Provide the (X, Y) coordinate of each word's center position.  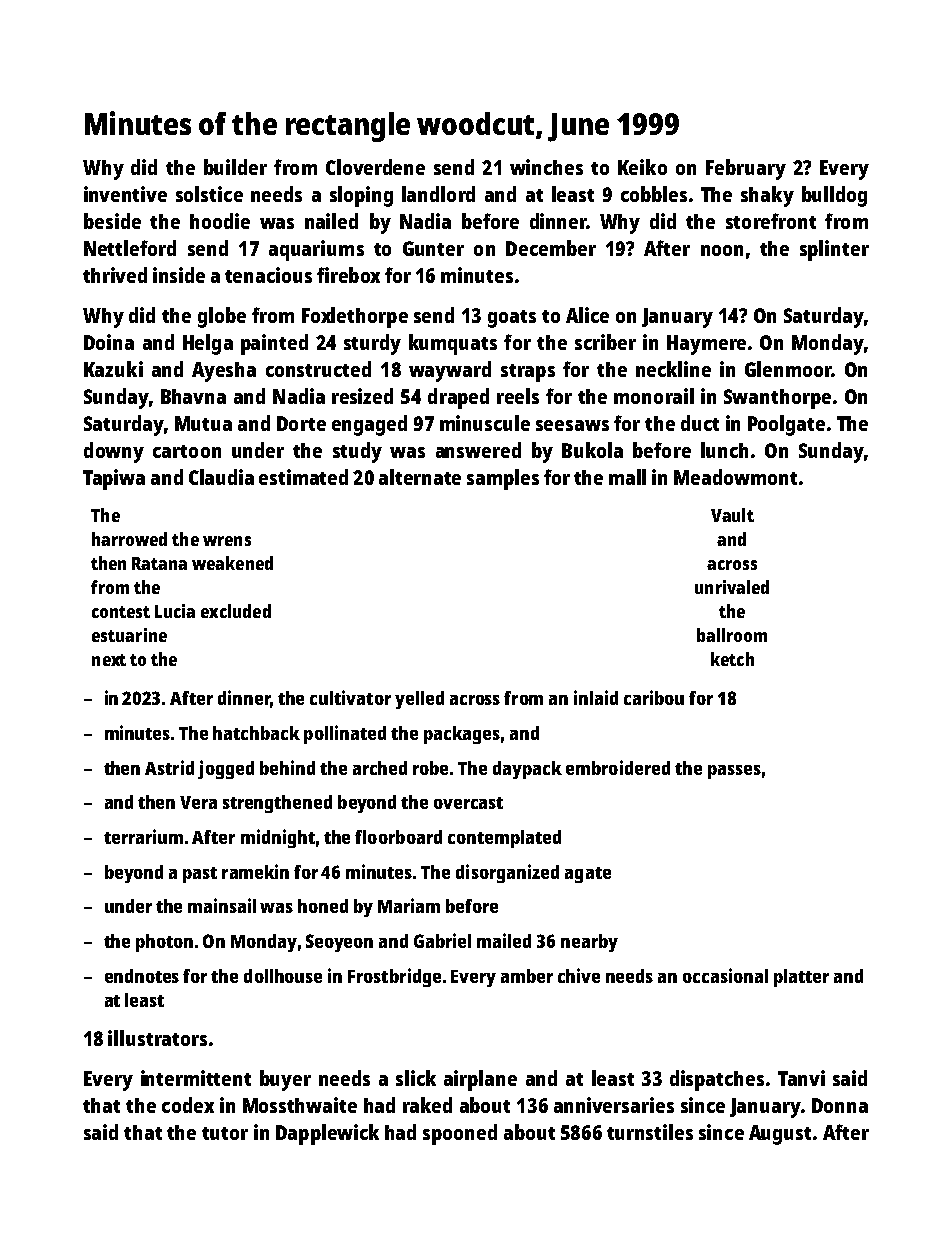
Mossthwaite (300, 1105)
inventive (125, 194)
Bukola (592, 450)
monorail (654, 396)
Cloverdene (375, 167)
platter (801, 978)
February (746, 169)
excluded (236, 611)
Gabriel (442, 940)
